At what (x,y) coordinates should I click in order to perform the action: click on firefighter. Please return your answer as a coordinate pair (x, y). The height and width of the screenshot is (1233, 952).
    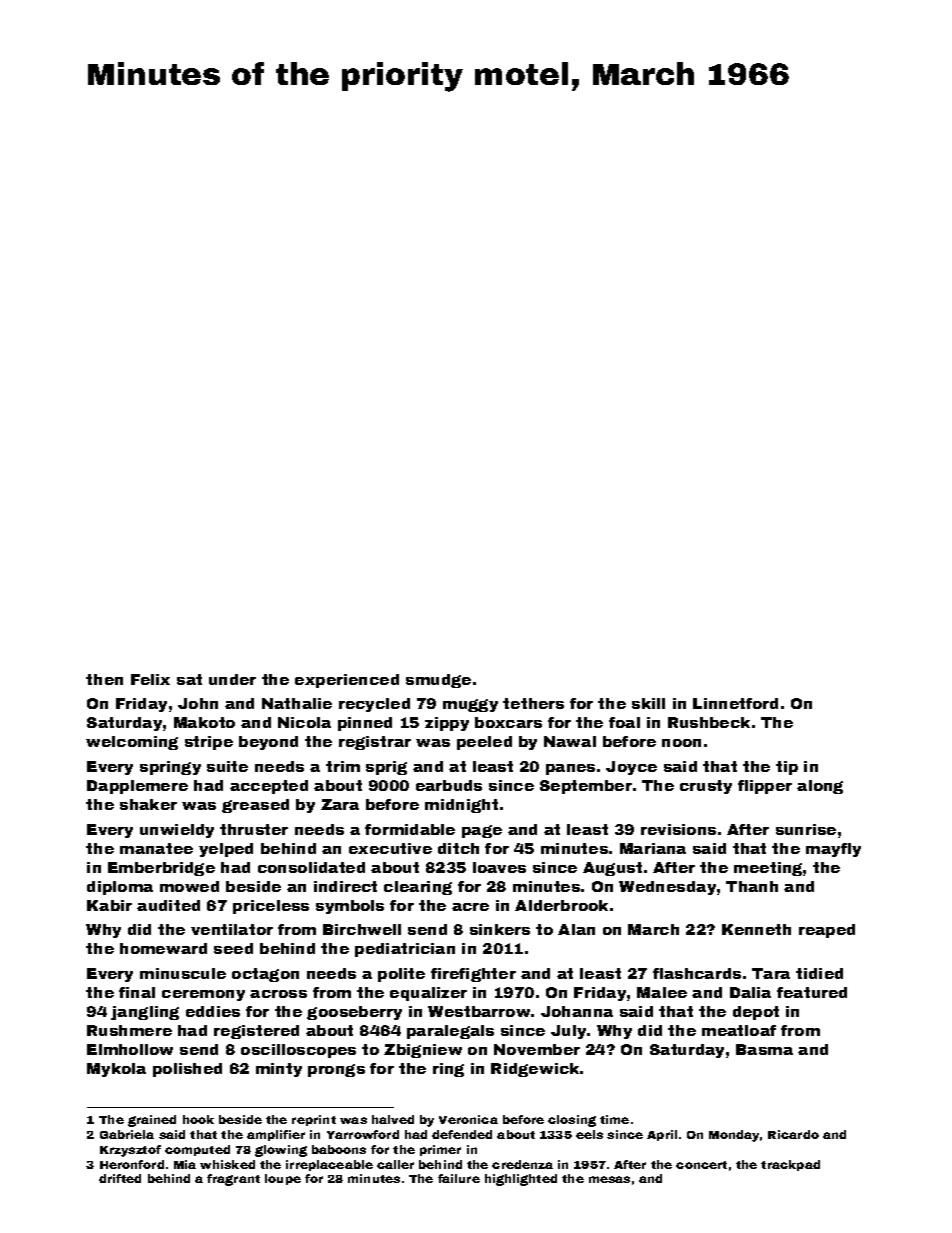
    Looking at the image, I should click on (473, 975).
